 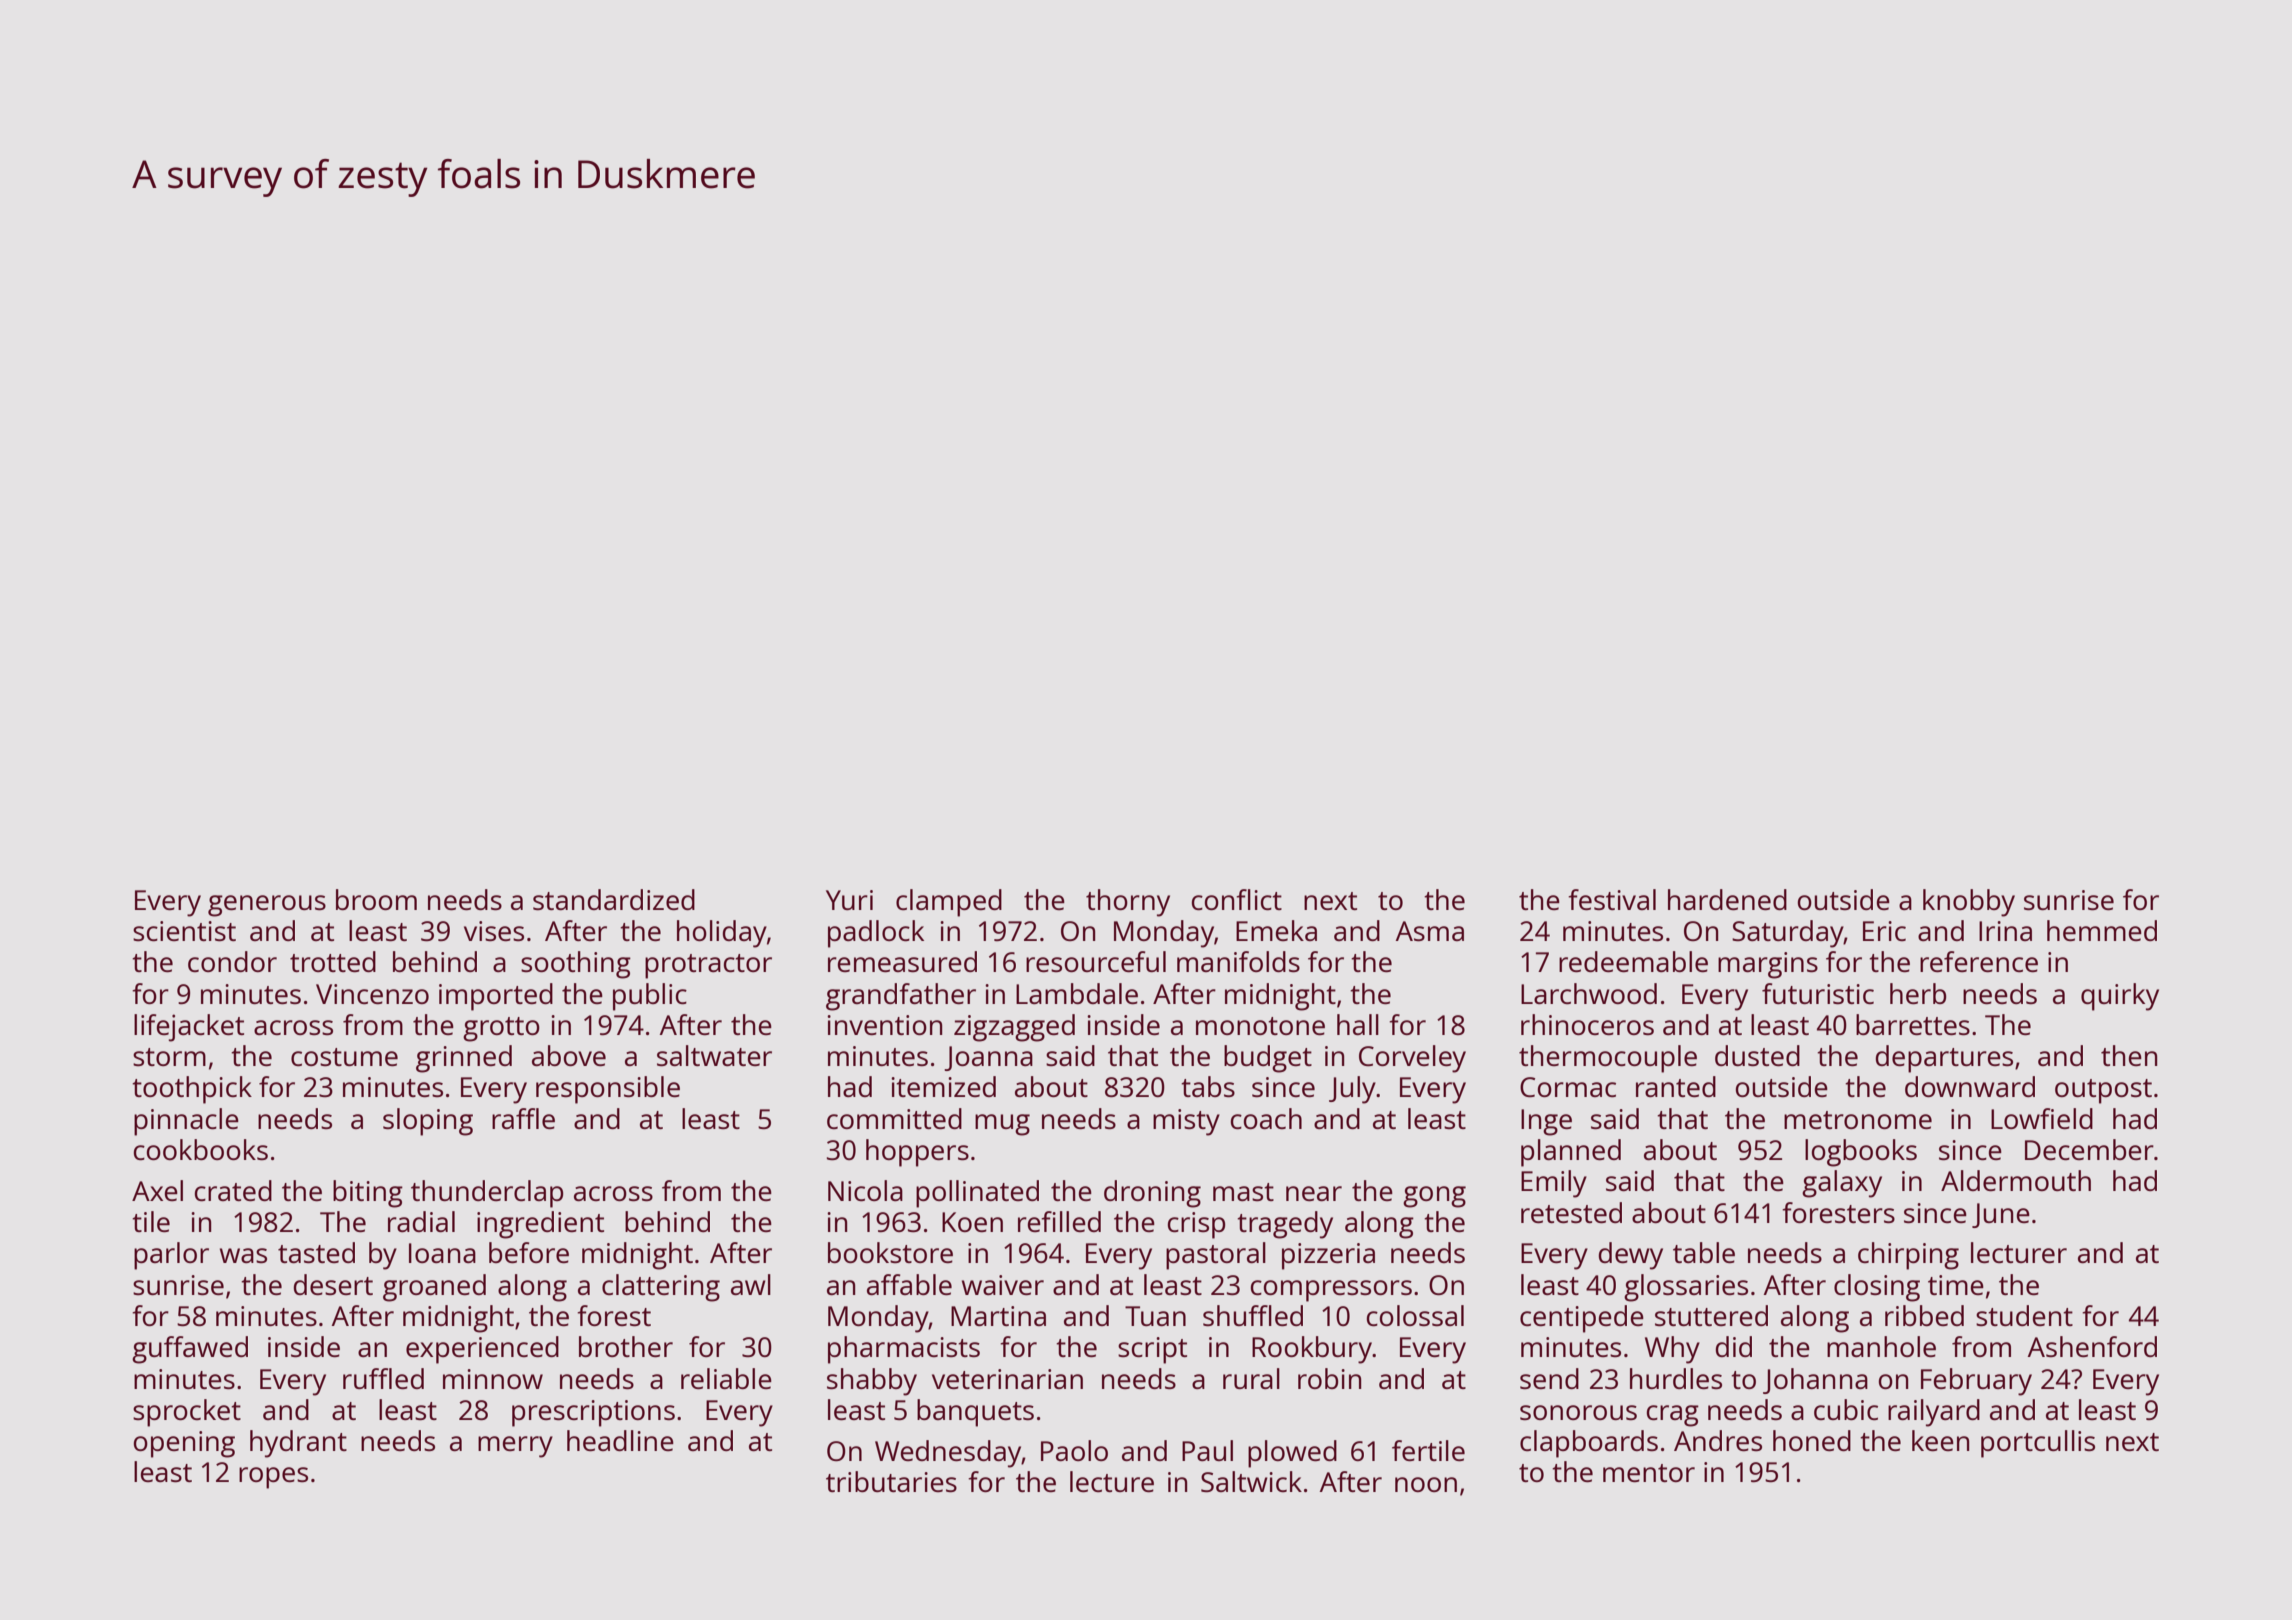 What do you see at coordinates (376, 899) in the screenshot?
I see `broom` at bounding box center [376, 899].
